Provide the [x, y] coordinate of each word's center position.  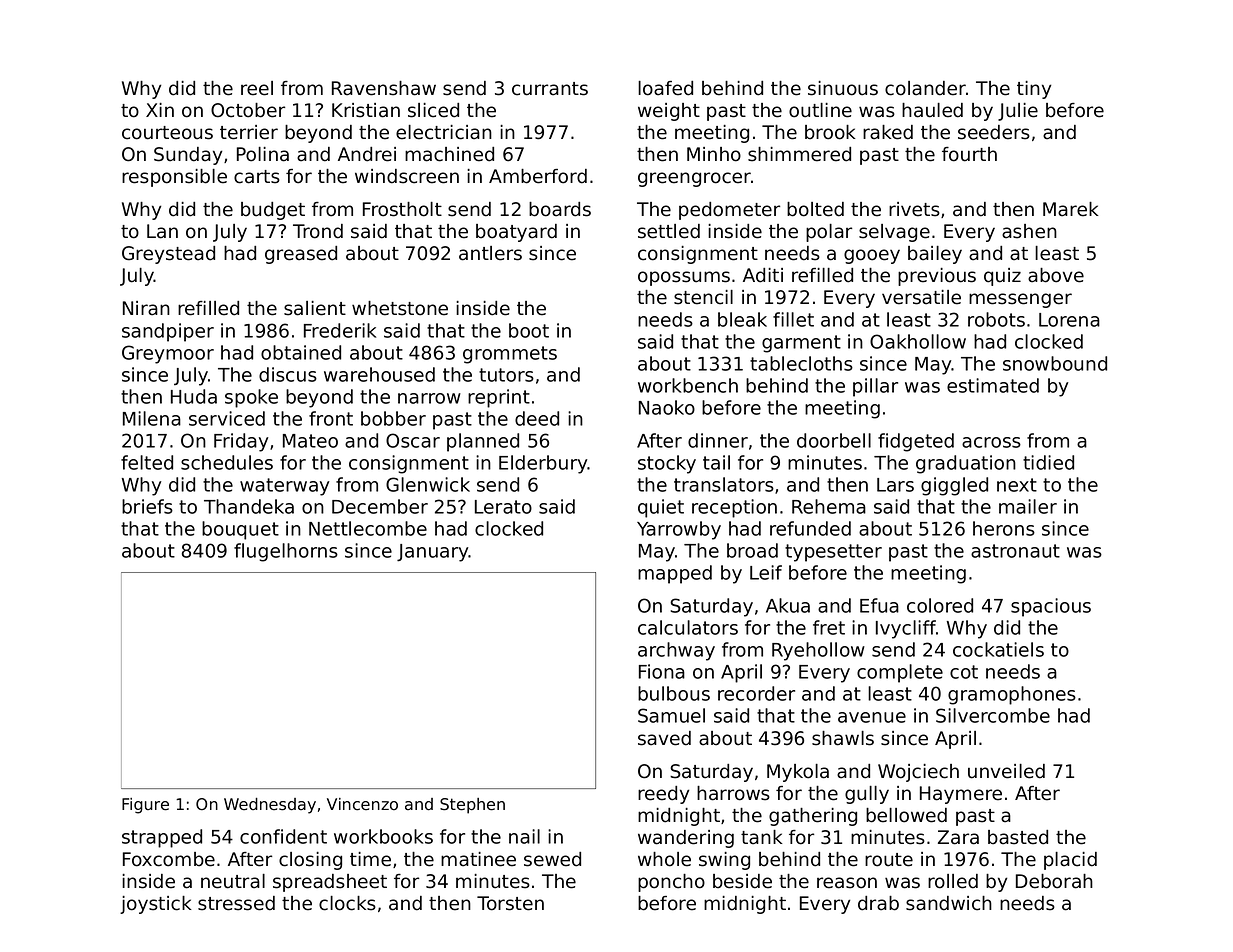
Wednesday [270, 806]
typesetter [833, 553]
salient [315, 308]
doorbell [834, 440]
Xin [160, 110]
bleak [742, 319]
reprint [499, 398]
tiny [1034, 90]
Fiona [662, 671]
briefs [147, 506]
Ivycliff [906, 629]
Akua [788, 605]
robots [996, 319]
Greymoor [168, 354]
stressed [236, 903]
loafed [665, 88]
